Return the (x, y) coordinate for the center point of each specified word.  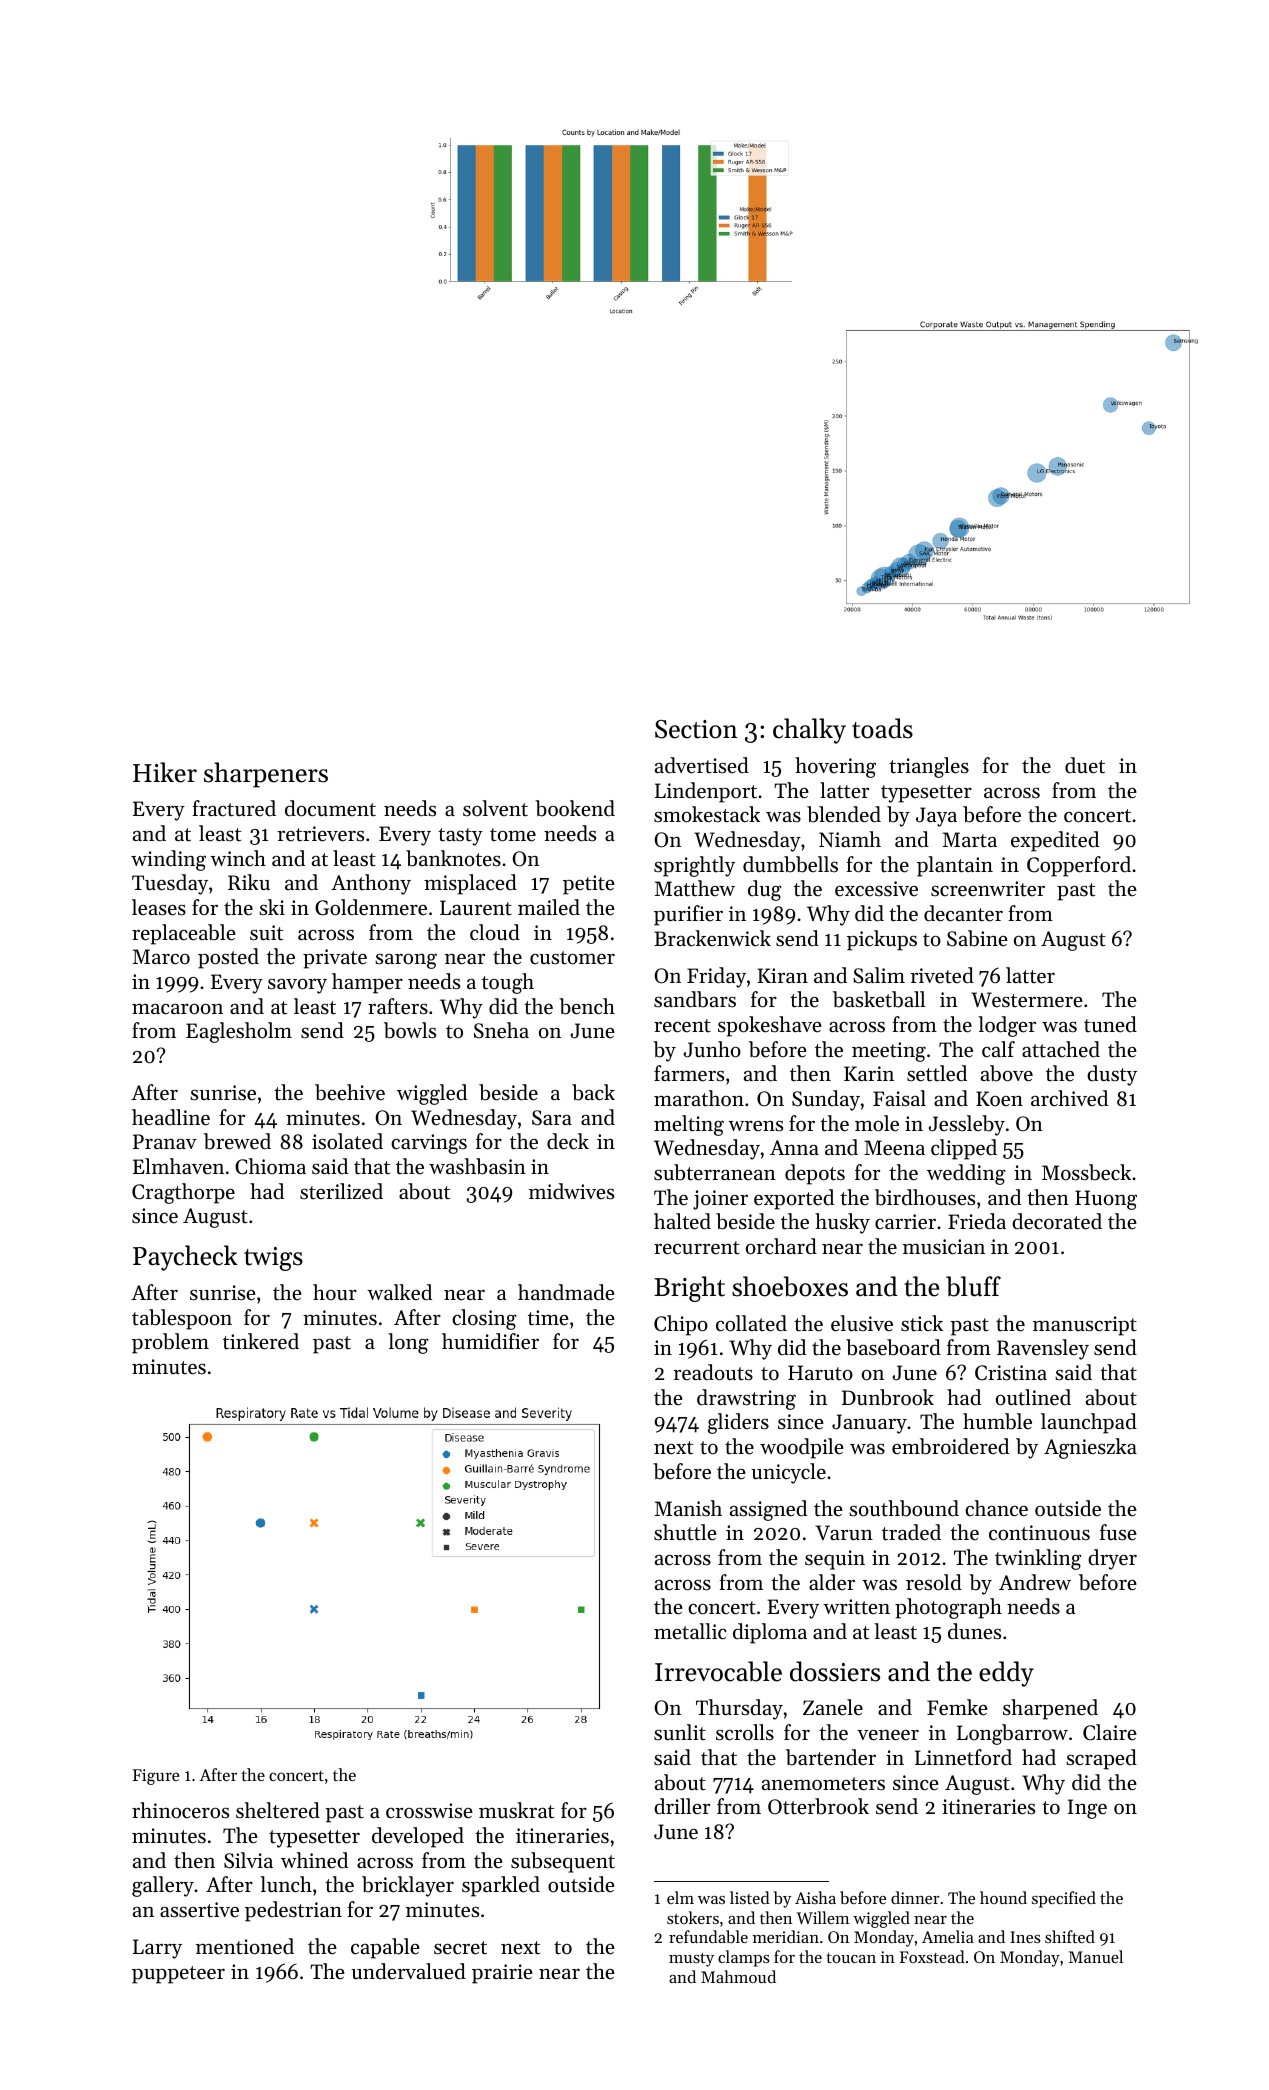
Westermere (1027, 1000)
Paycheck (185, 1258)
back (593, 1092)
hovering (835, 767)
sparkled (501, 1886)
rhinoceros (180, 1810)
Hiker (165, 772)
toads (882, 728)
